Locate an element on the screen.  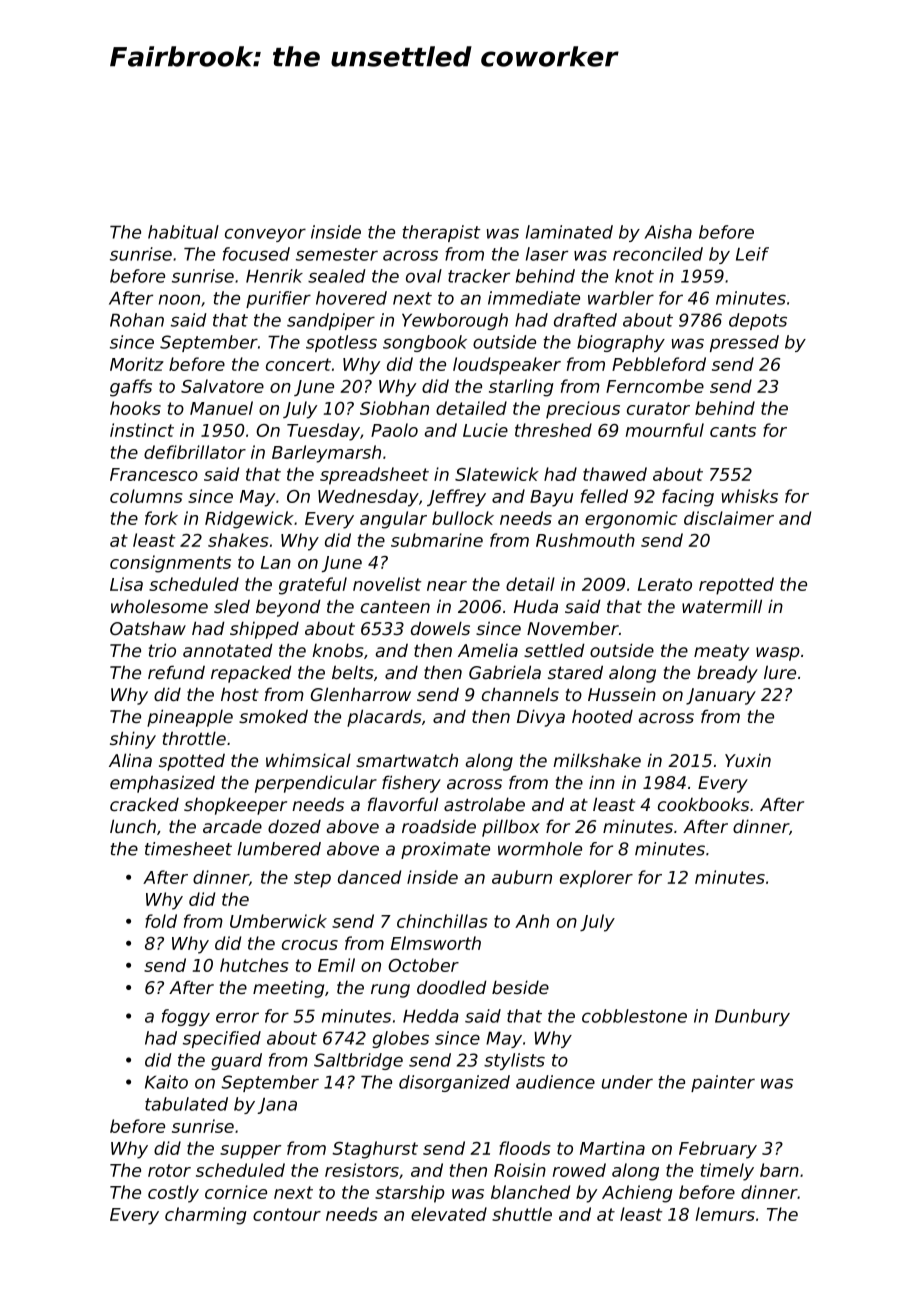
costly is located at coordinates (173, 1194).
